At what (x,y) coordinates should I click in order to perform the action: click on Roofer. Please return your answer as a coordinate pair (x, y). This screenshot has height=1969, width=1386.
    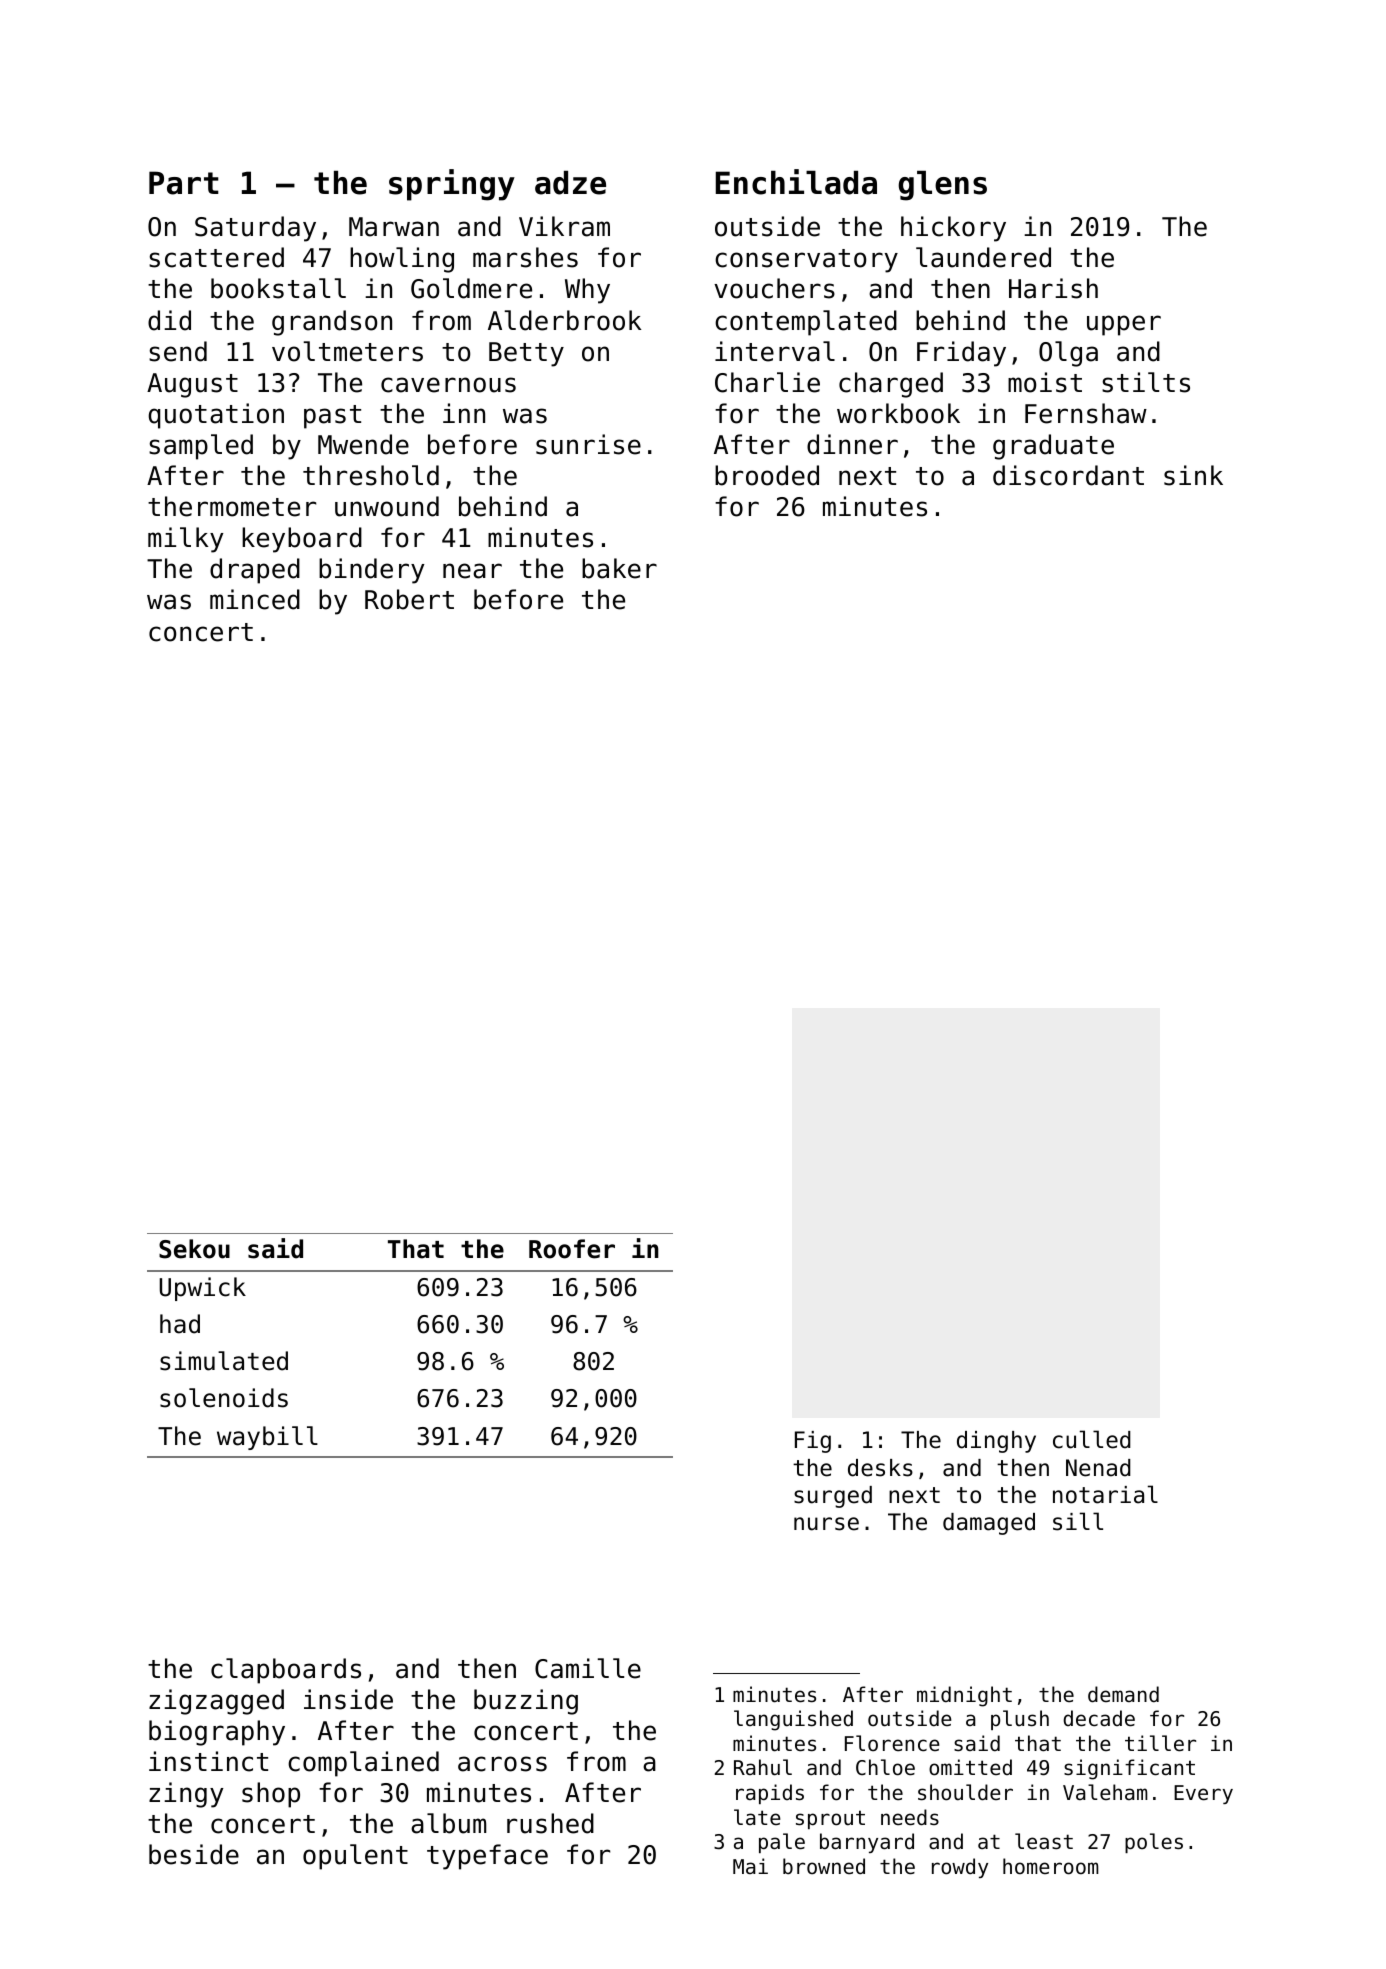
    Looking at the image, I should click on (572, 1249).
